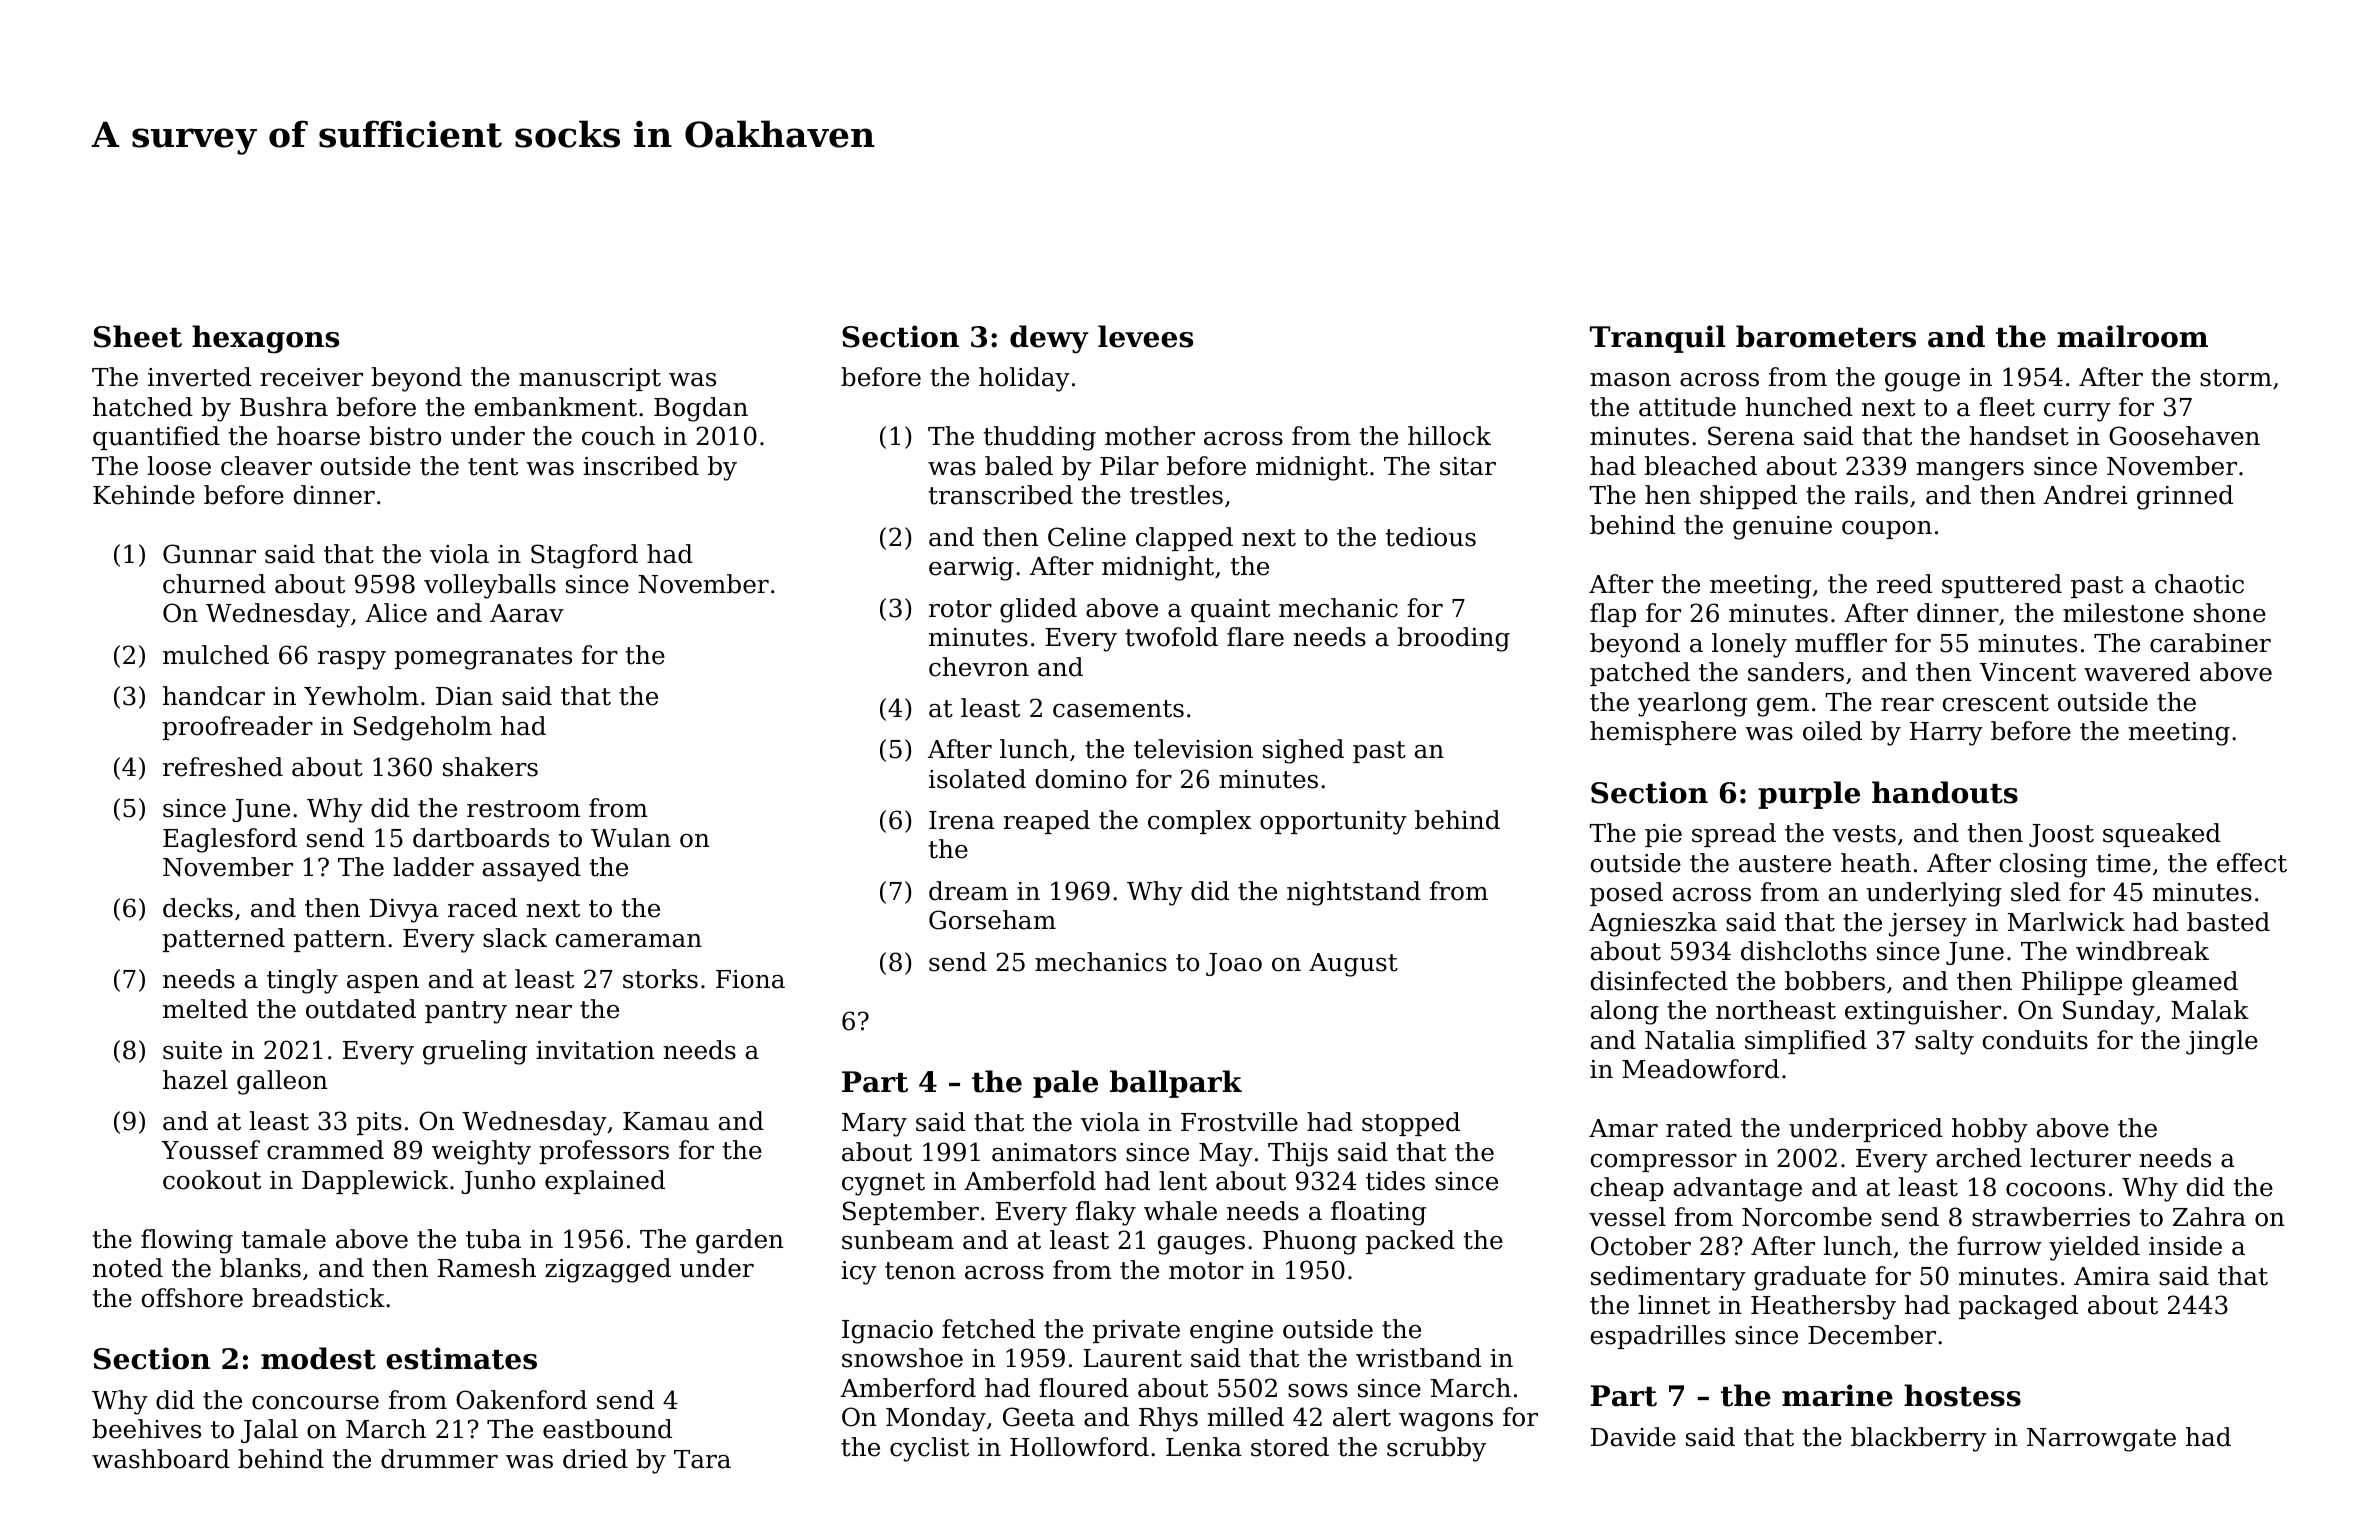 This image has width=2380, height=1540. Describe the element at coordinates (161, 1459) in the image. I see `washboard` at that location.
